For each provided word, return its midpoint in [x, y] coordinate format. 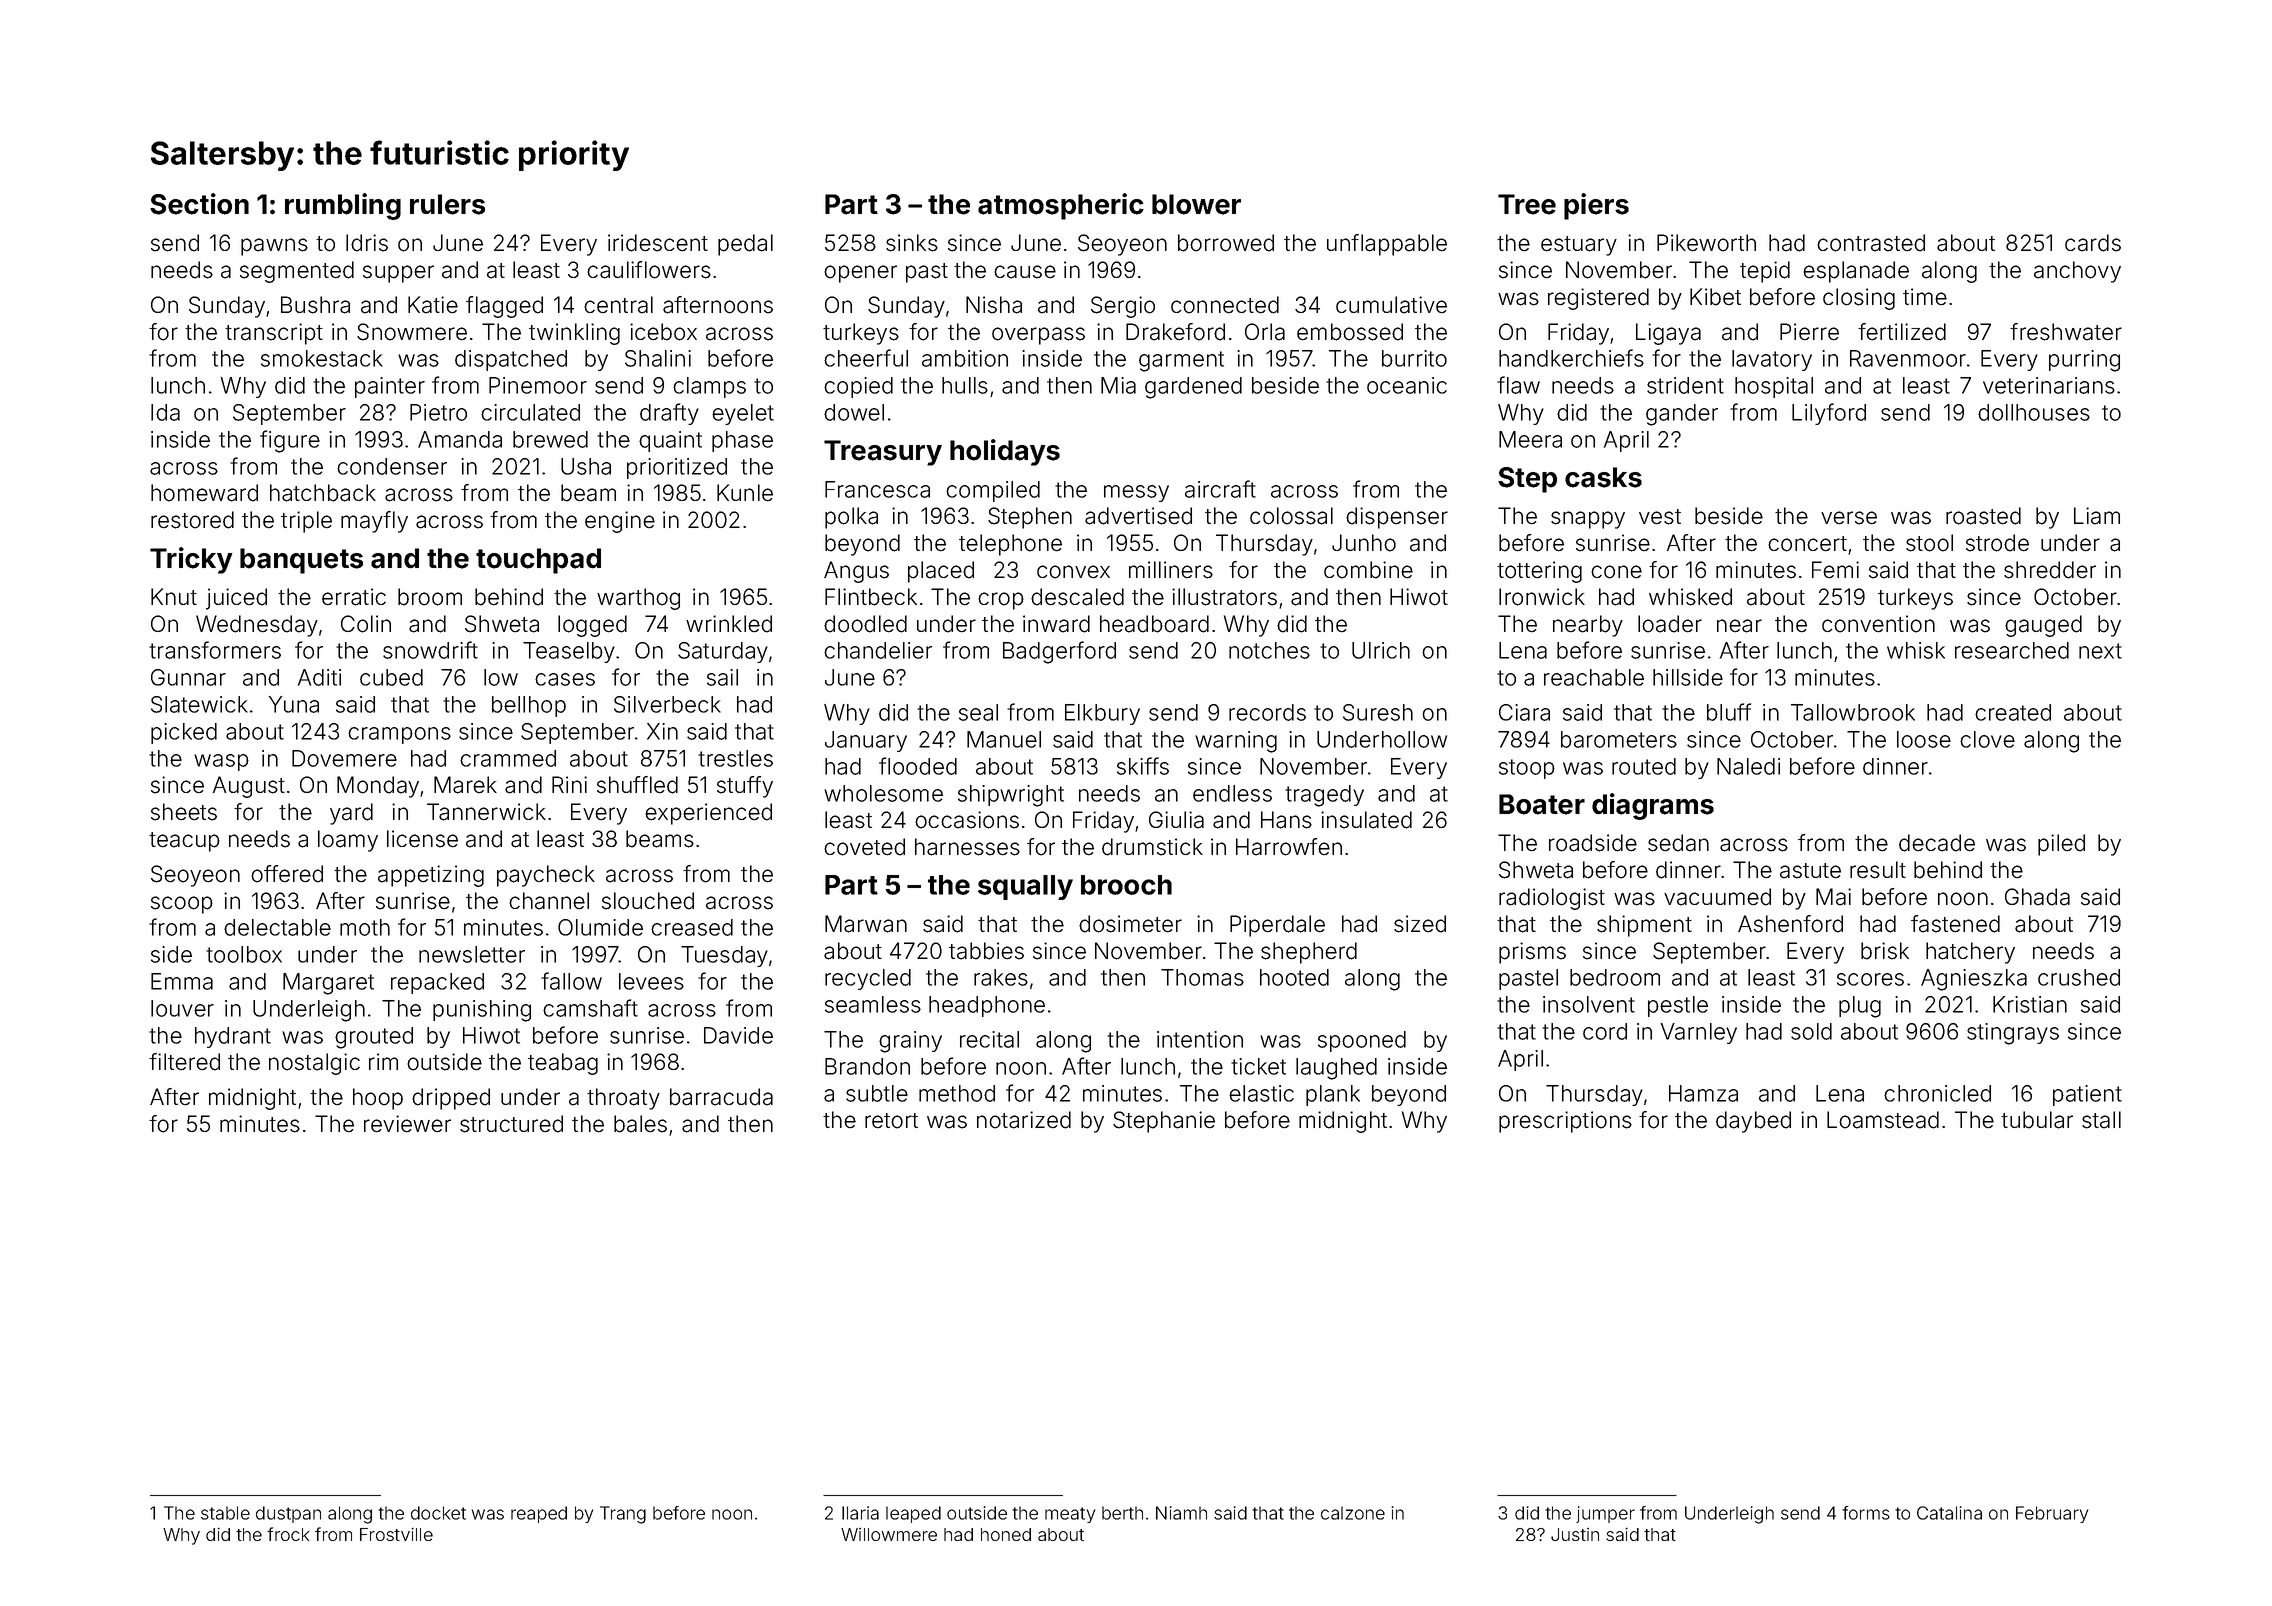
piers [1596, 206]
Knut [174, 596]
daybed [1753, 1122]
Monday [378, 787]
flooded [918, 766]
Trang [623, 1515]
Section [199, 204]
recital [989, 1039]
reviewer [407, 1124]
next [2100, 651]
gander [1682, 415]
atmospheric [1061, 206]
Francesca [877, 489]
